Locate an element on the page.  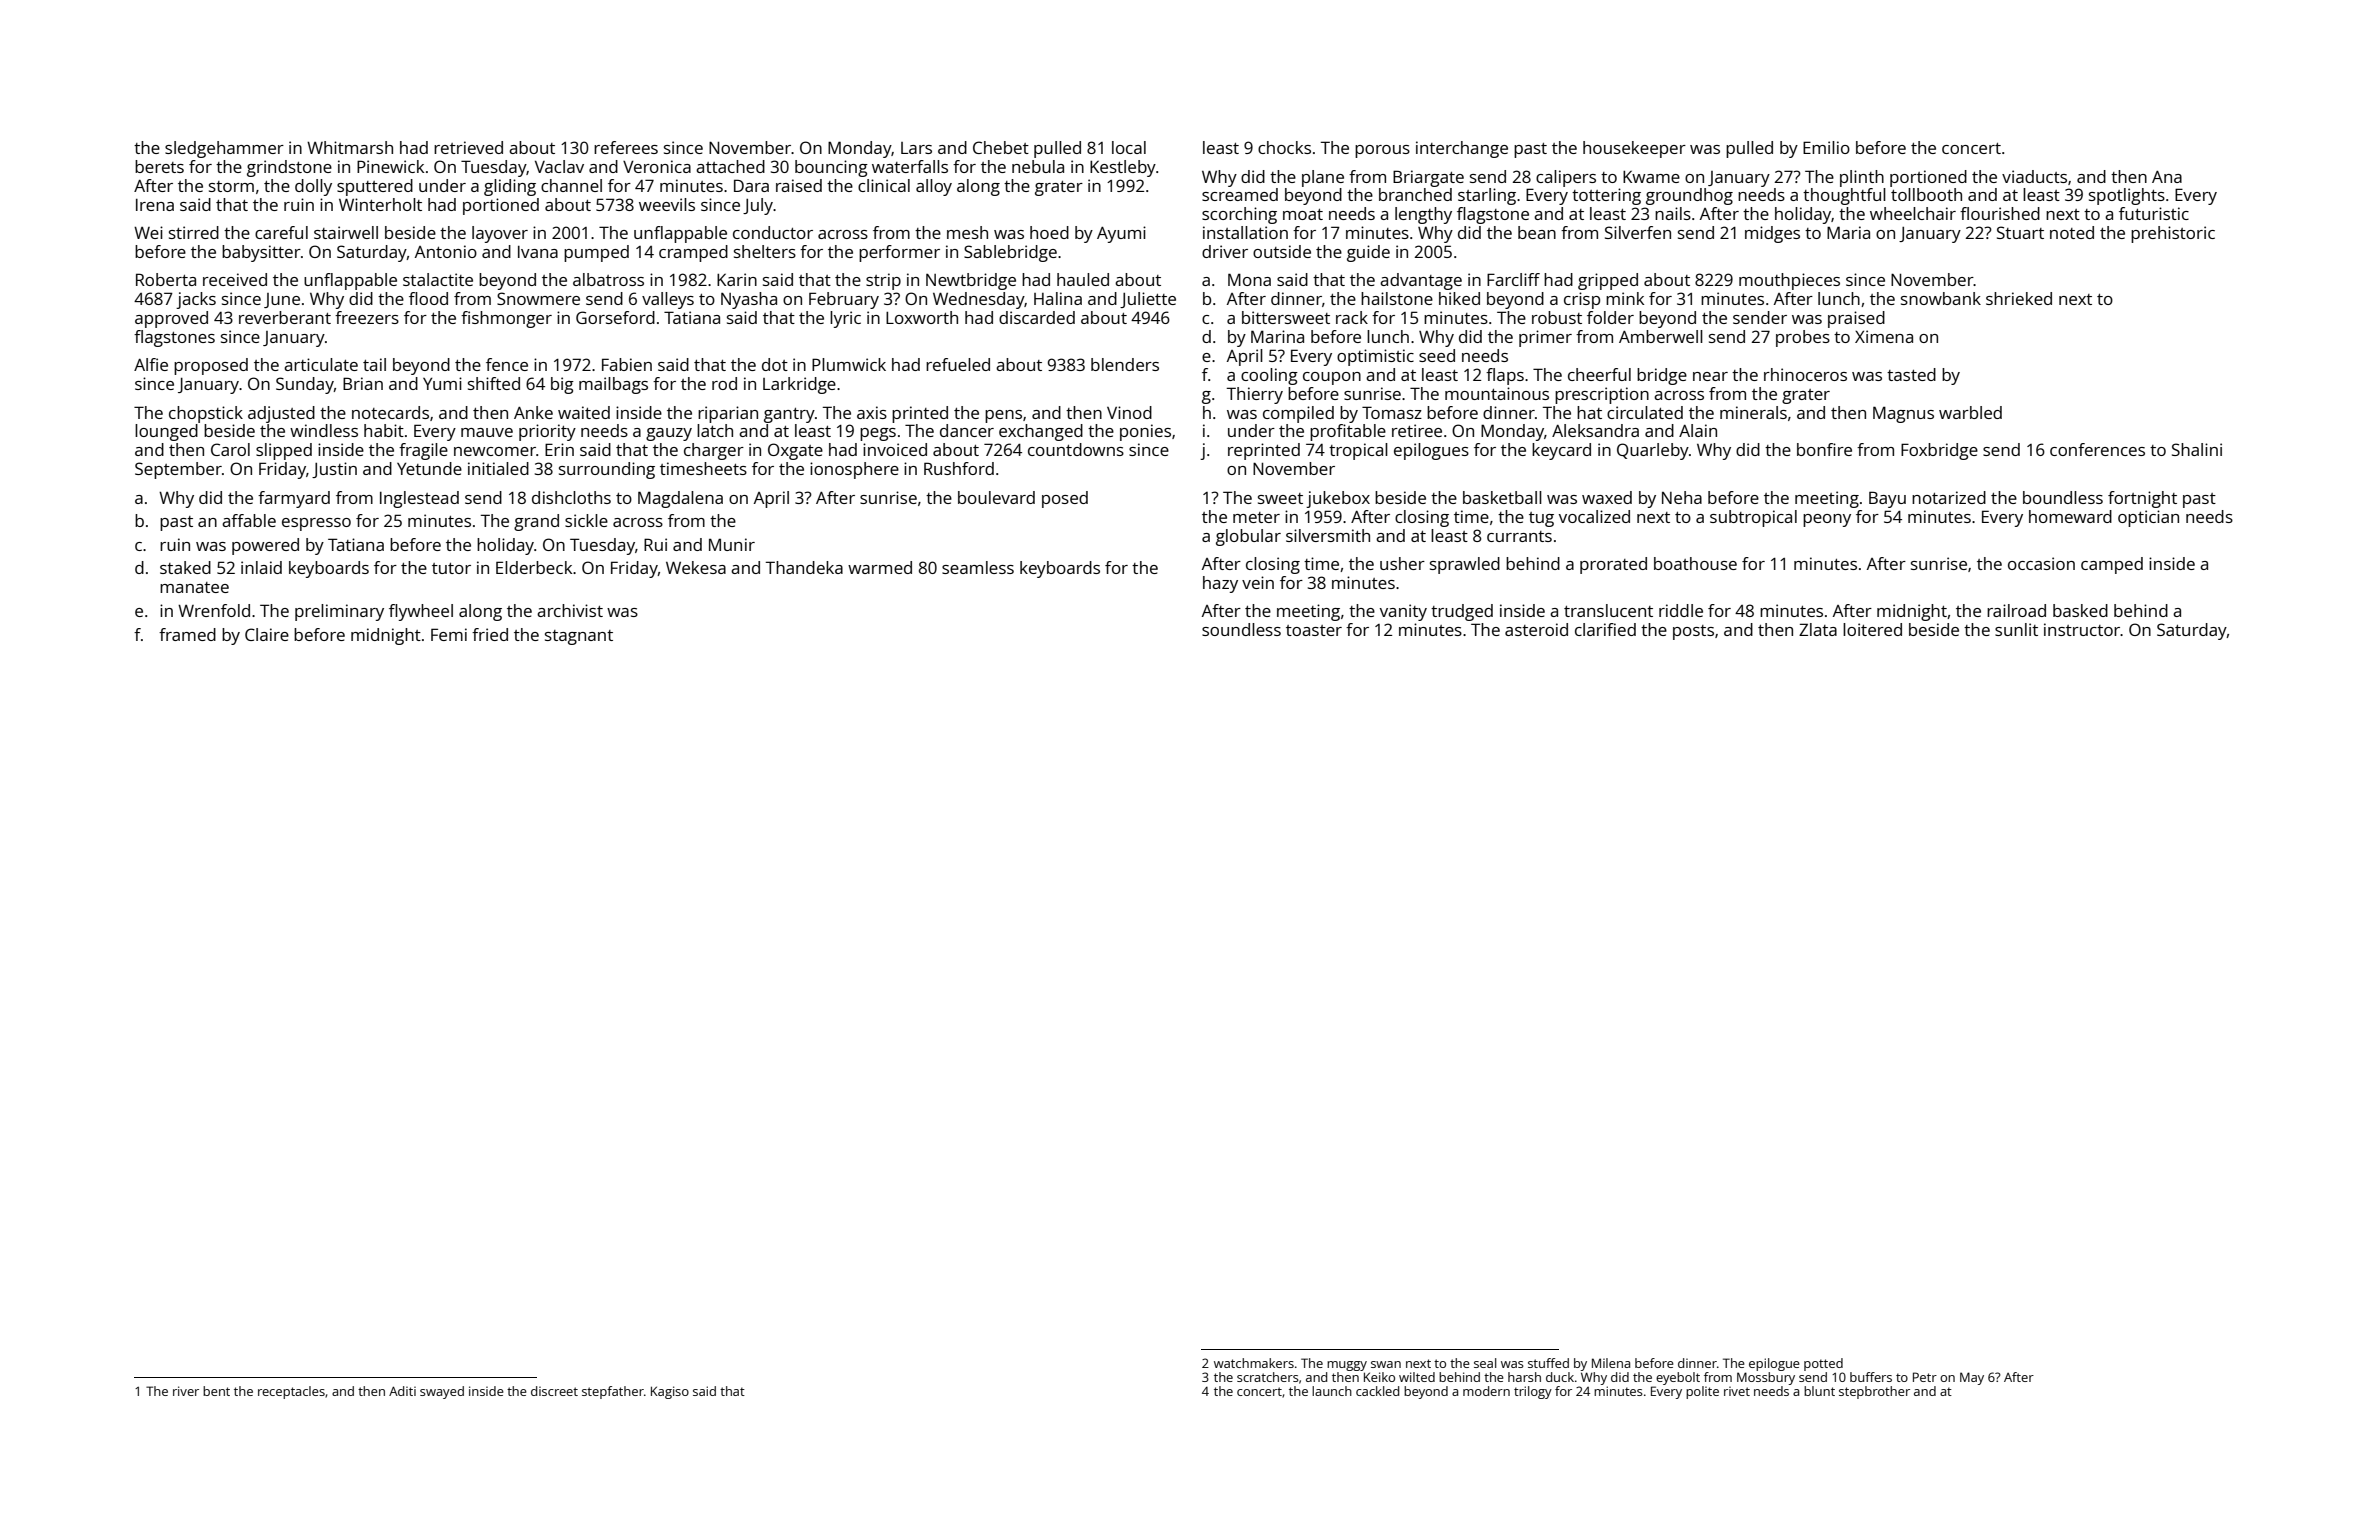
Kagiso is located at coordinates (670, 1392).
